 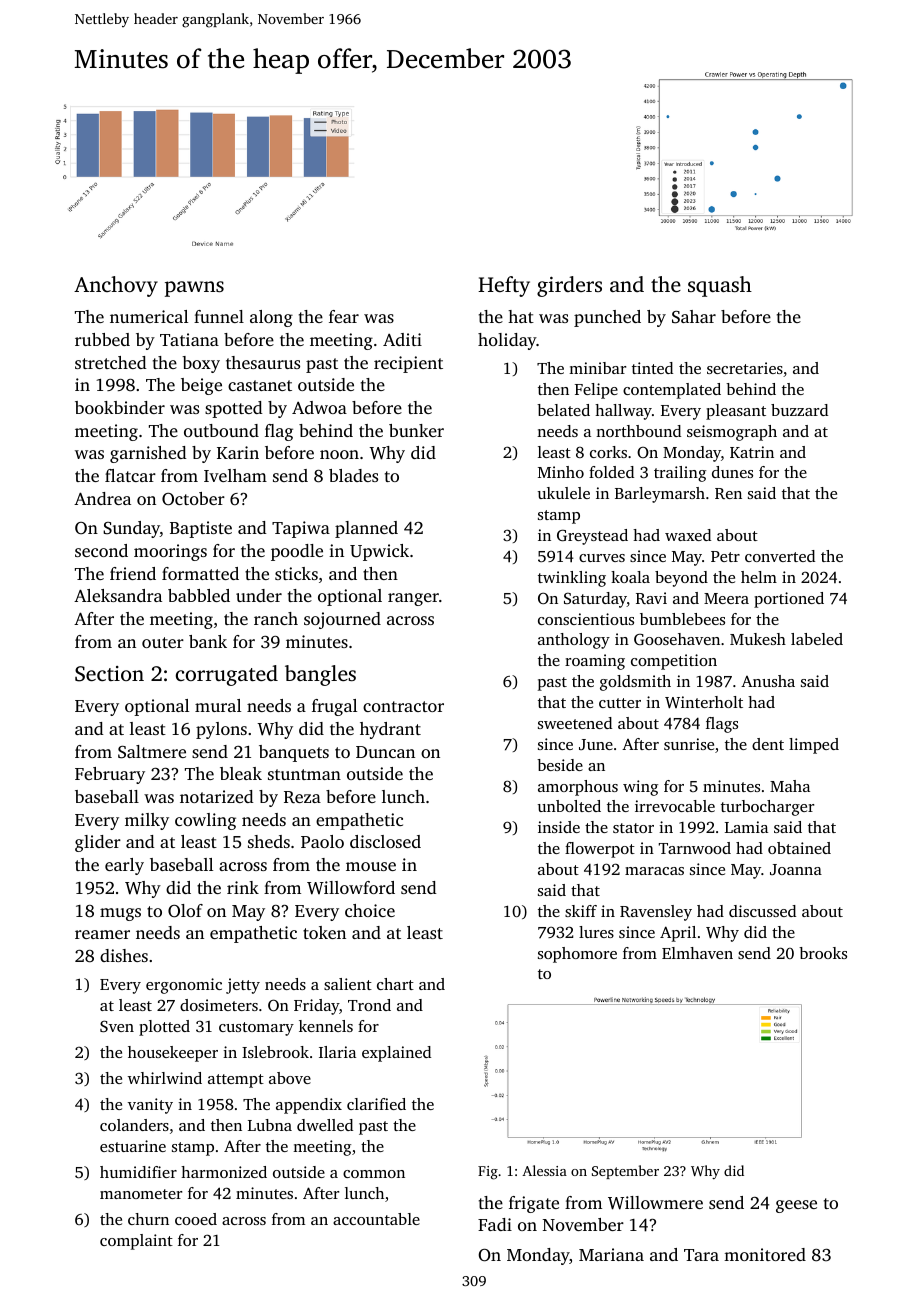 What do you see at coordinates (720, 286) in the page?
I see `squash` at bounding box center [720, 286].
